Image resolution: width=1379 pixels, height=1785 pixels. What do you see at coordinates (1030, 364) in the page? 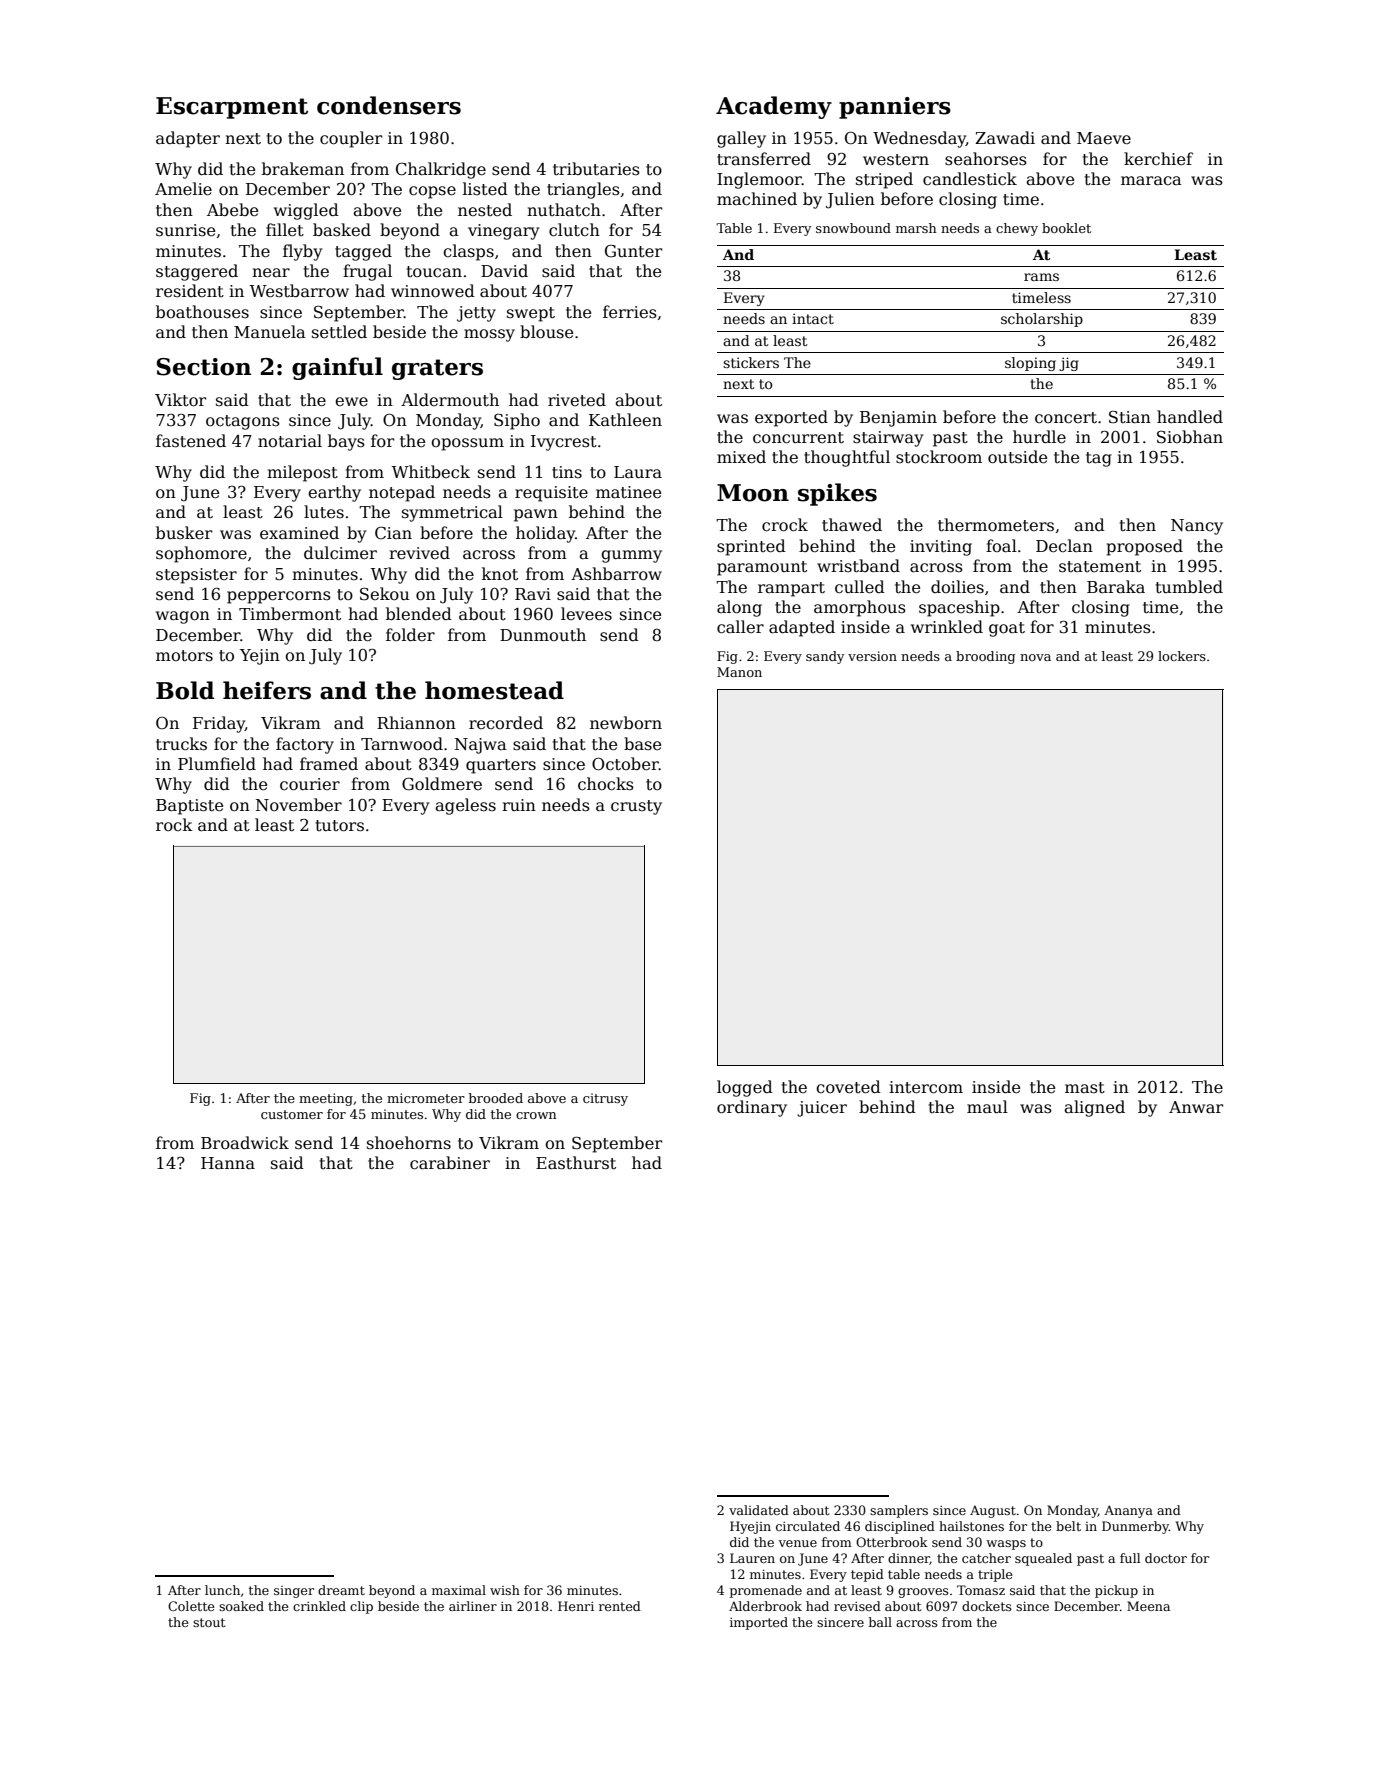
I see `sloping` at bounding box center [1030, 364].
